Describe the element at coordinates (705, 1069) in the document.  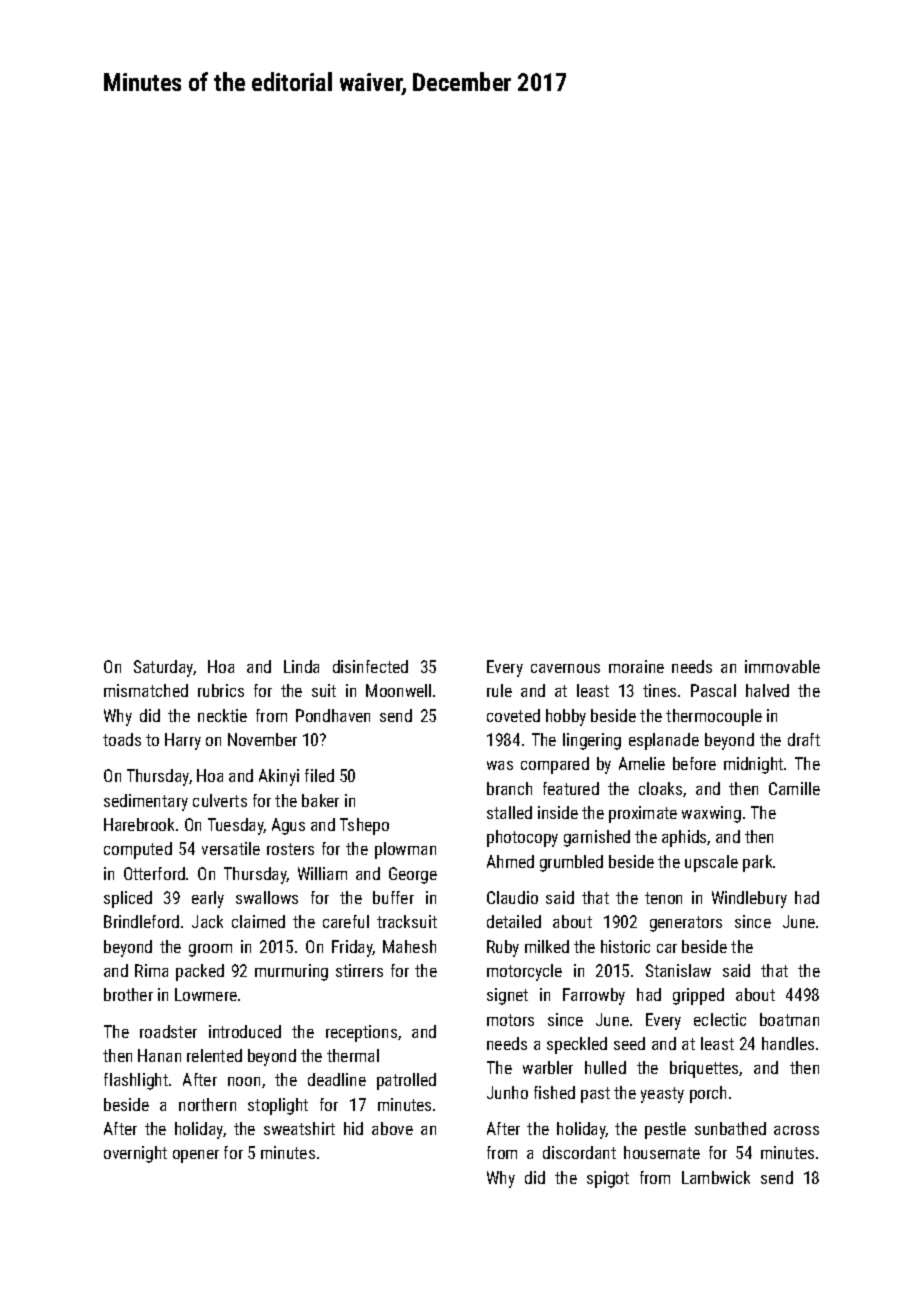
I see `briquettes` at that location.
